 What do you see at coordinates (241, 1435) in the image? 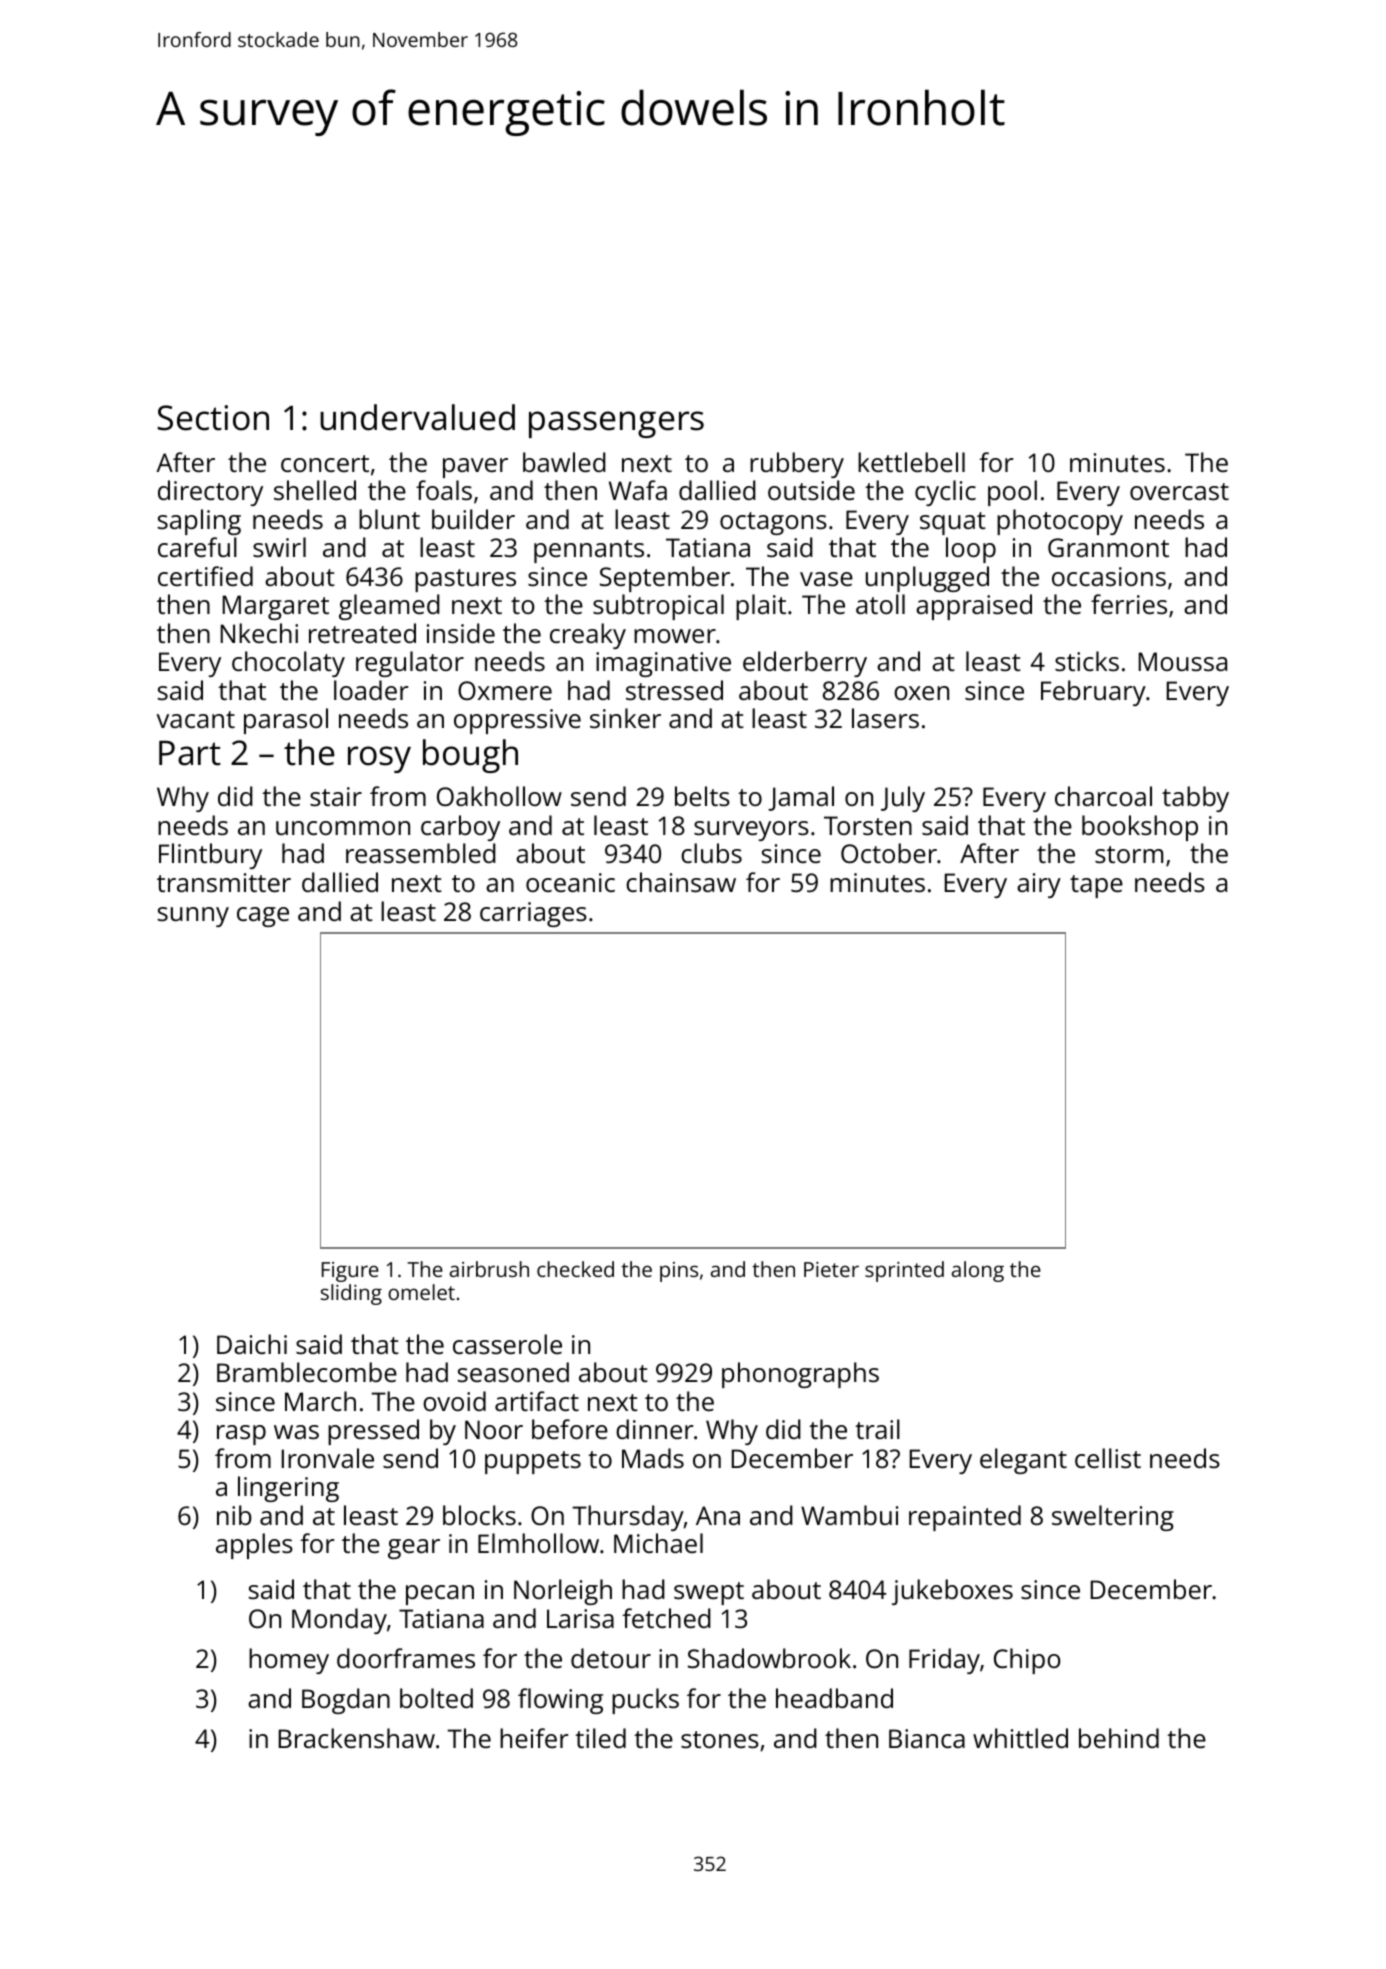
I see `rasp` at bounding box center [241, 1435].
